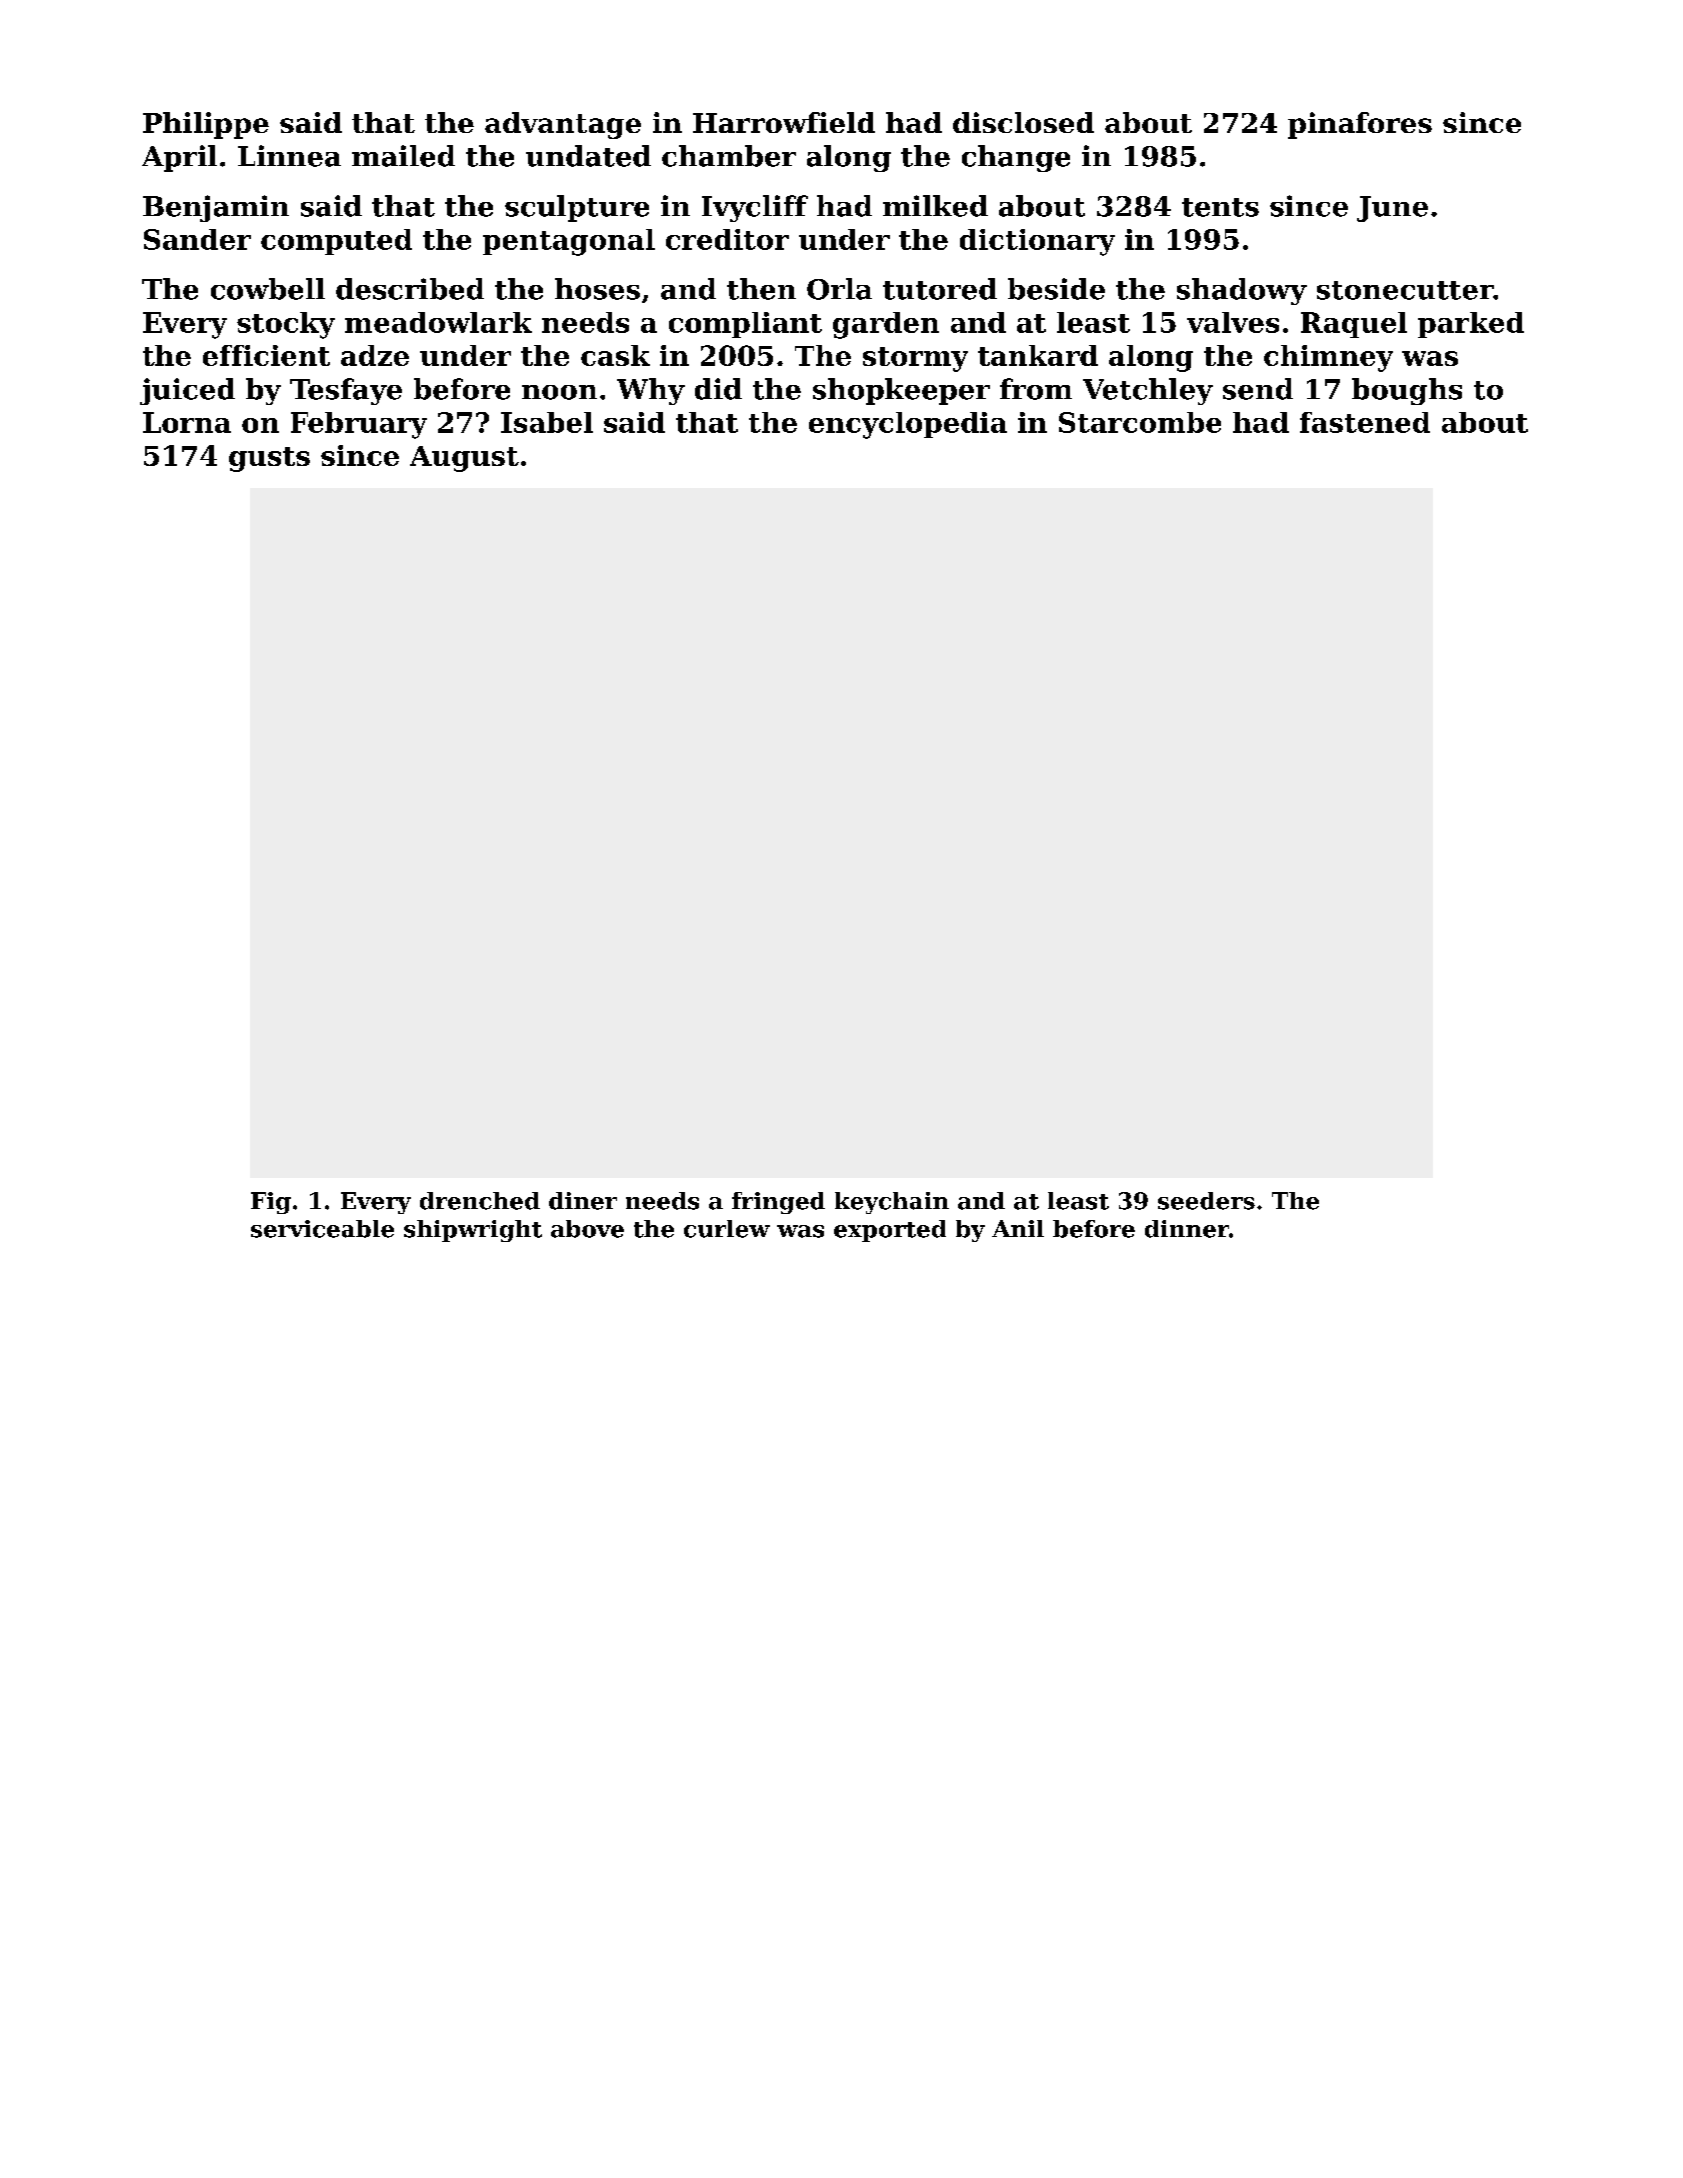  Describe the element at coordinates (1140, 422) in the image. I see `Starcombe` at that location.
